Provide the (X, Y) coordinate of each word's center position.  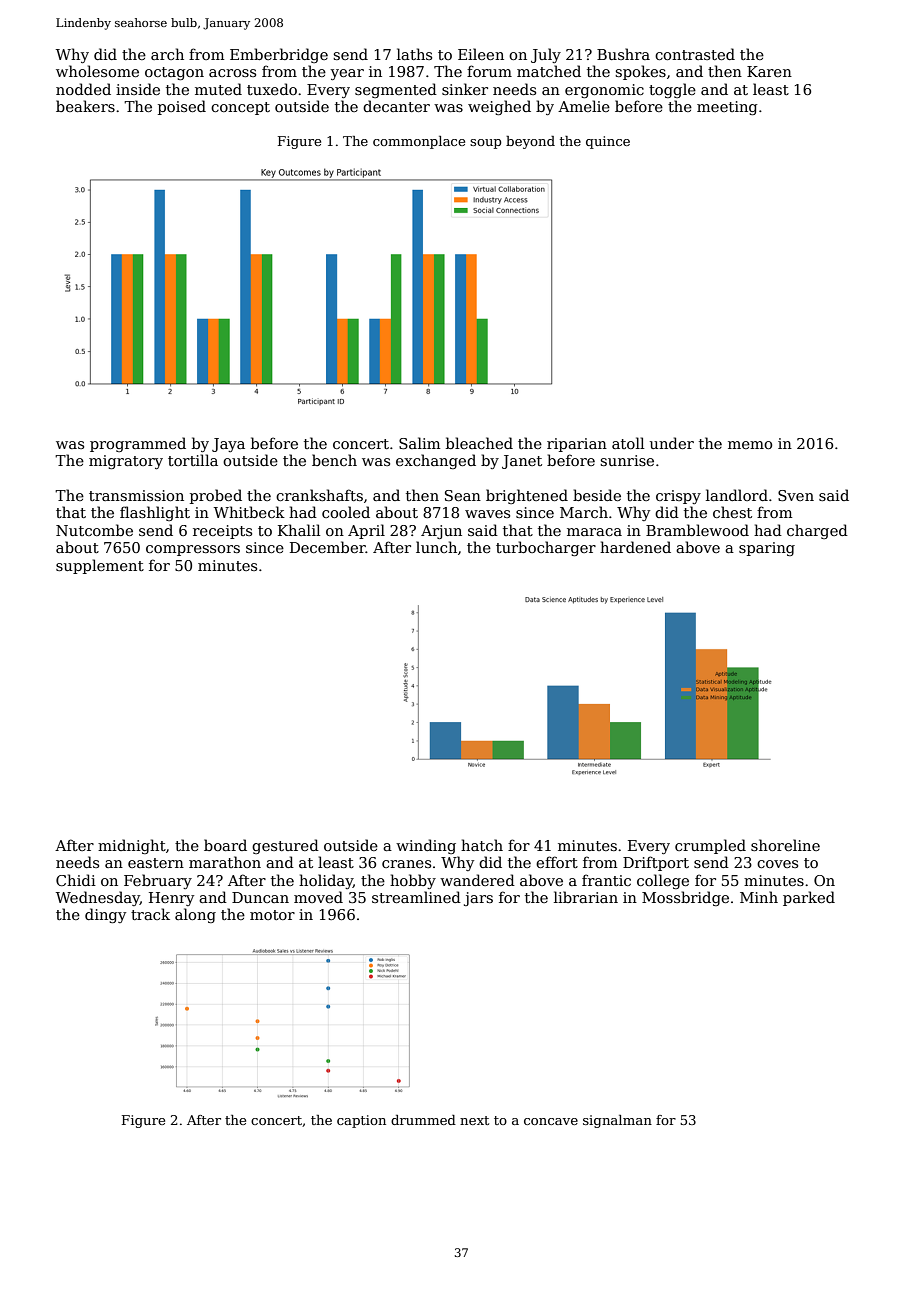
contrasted (695, 54)
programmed (138, 444)
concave (551, 1121)
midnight (132, 846)
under (672, 443)
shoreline (785, 845)
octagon (174, 73)
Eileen (481, 54)
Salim (419, 443)
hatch (482, 845)
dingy (105, 915)
